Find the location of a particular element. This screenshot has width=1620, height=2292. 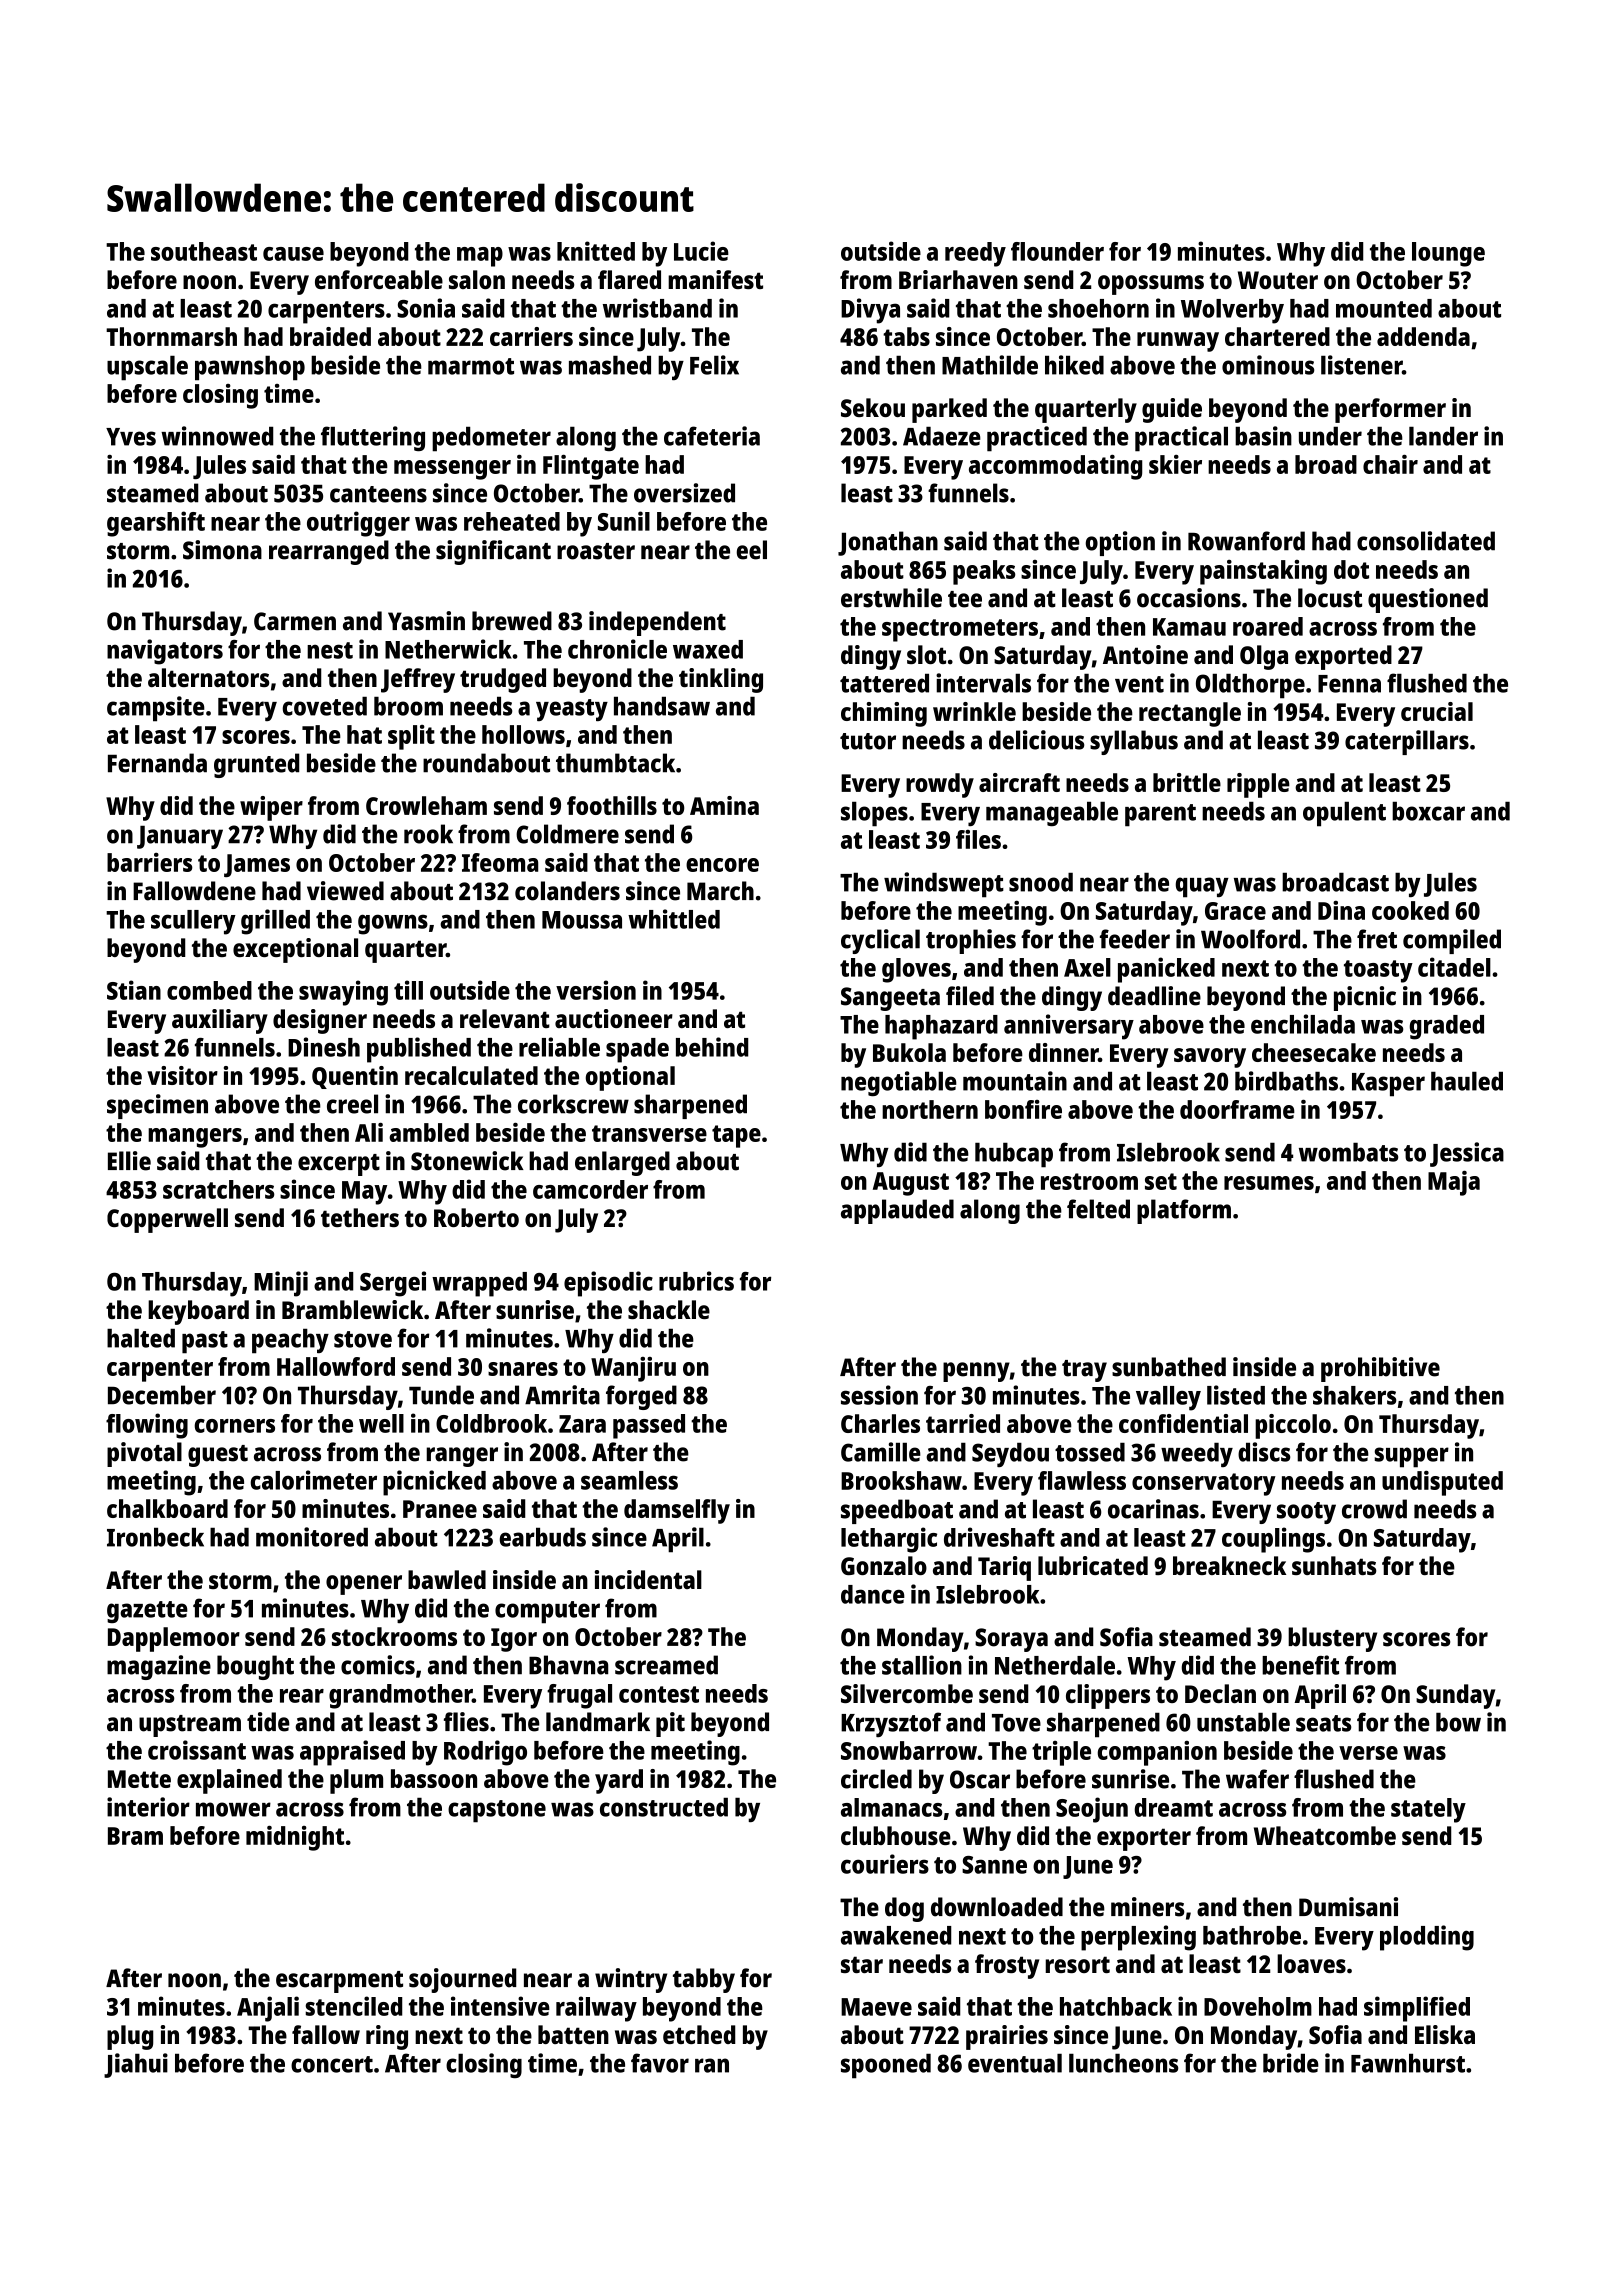

manifest is located at coordinates (715, 279).
